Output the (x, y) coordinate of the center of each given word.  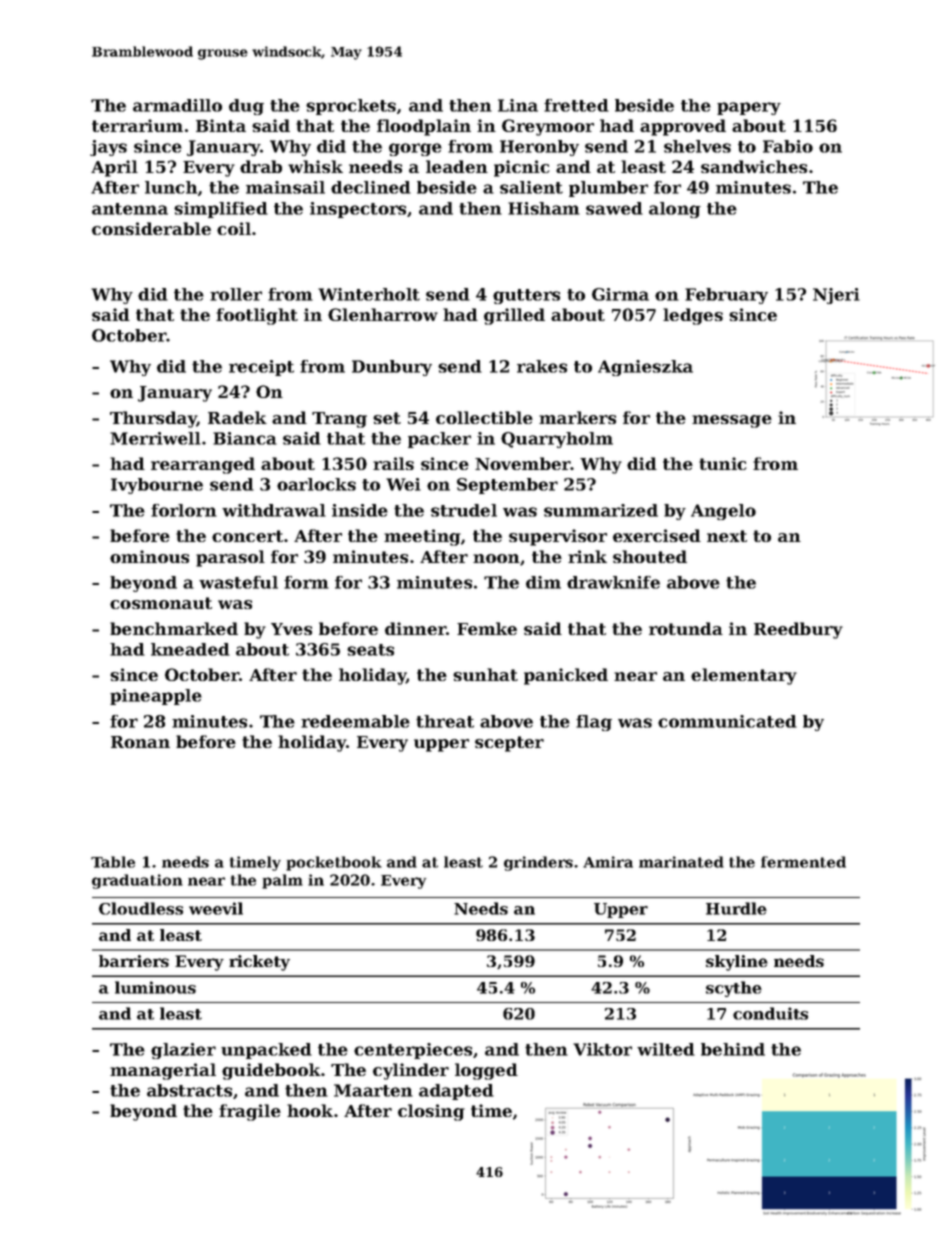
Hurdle (736, 908)
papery (749, 108)
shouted (650, 556)
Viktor (602, 1049)
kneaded (190, 649)
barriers (134, 961)
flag (594, 723)
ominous (149, 556)
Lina (518, 105)
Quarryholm (557, 440)
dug (246, 107)
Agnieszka (645, 368)
